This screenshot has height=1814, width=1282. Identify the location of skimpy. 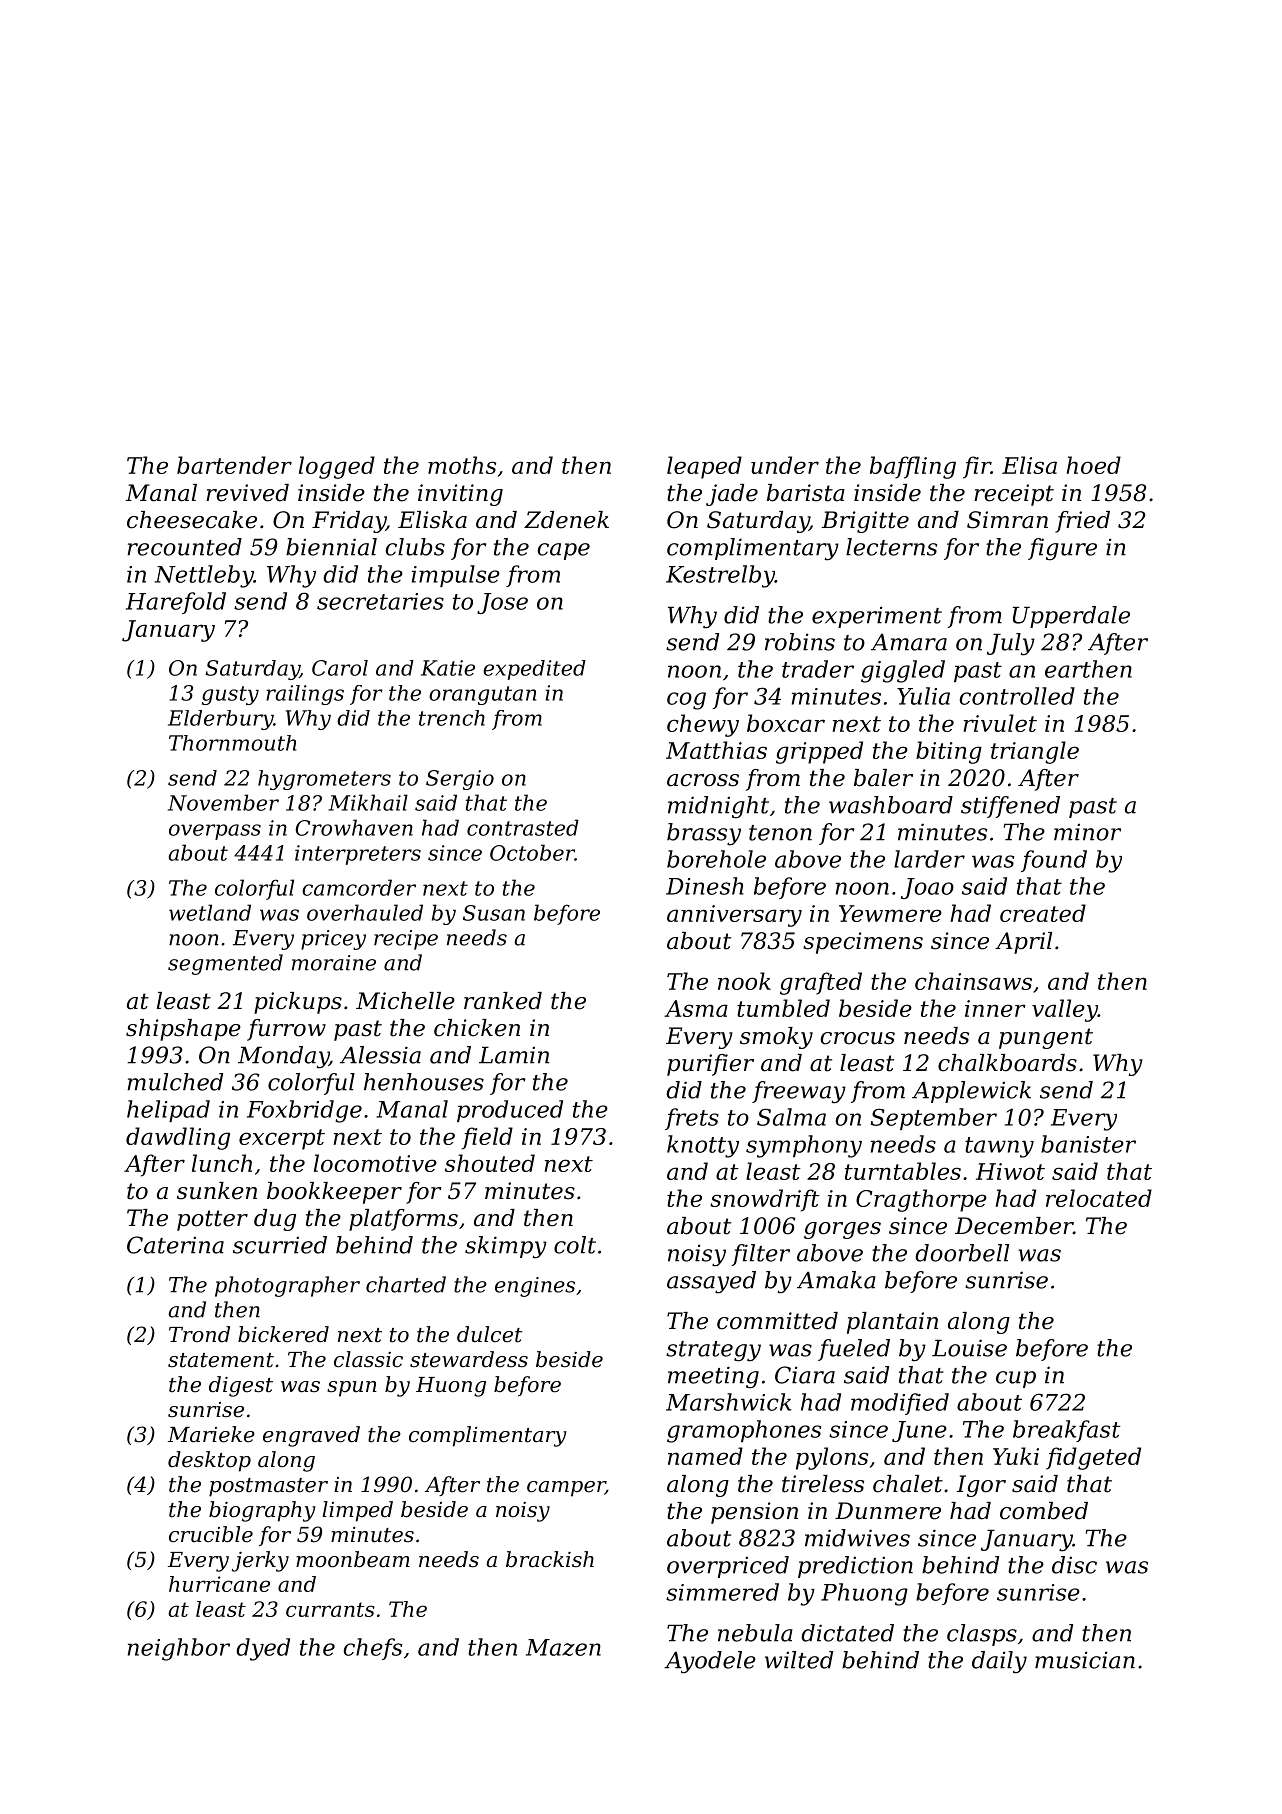
(506, 1247).
